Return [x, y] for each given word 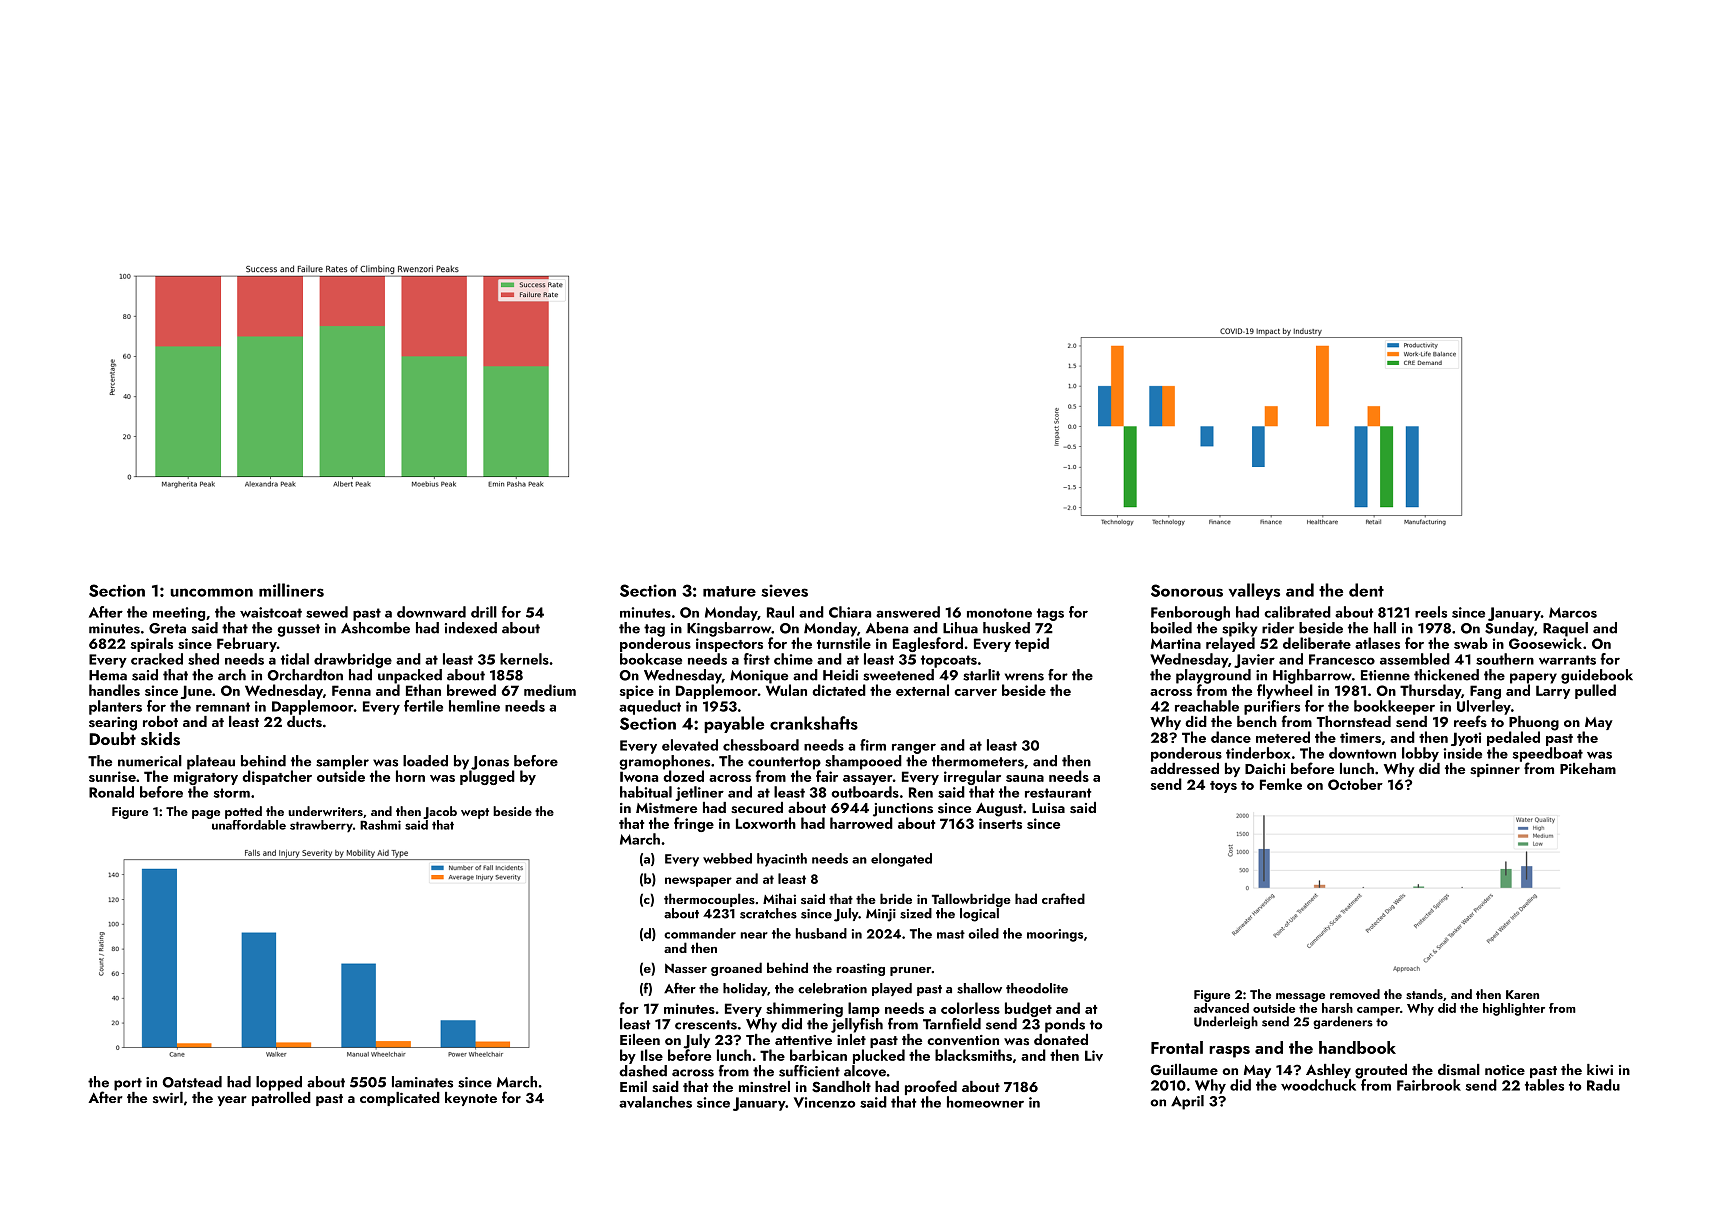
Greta [167, 628]
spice [637, 692]
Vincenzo [824, 1102]
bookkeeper [1394, 707]
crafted [1063, 898]
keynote [471, 1099]
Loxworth [766, 823]
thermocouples [709, 900]
